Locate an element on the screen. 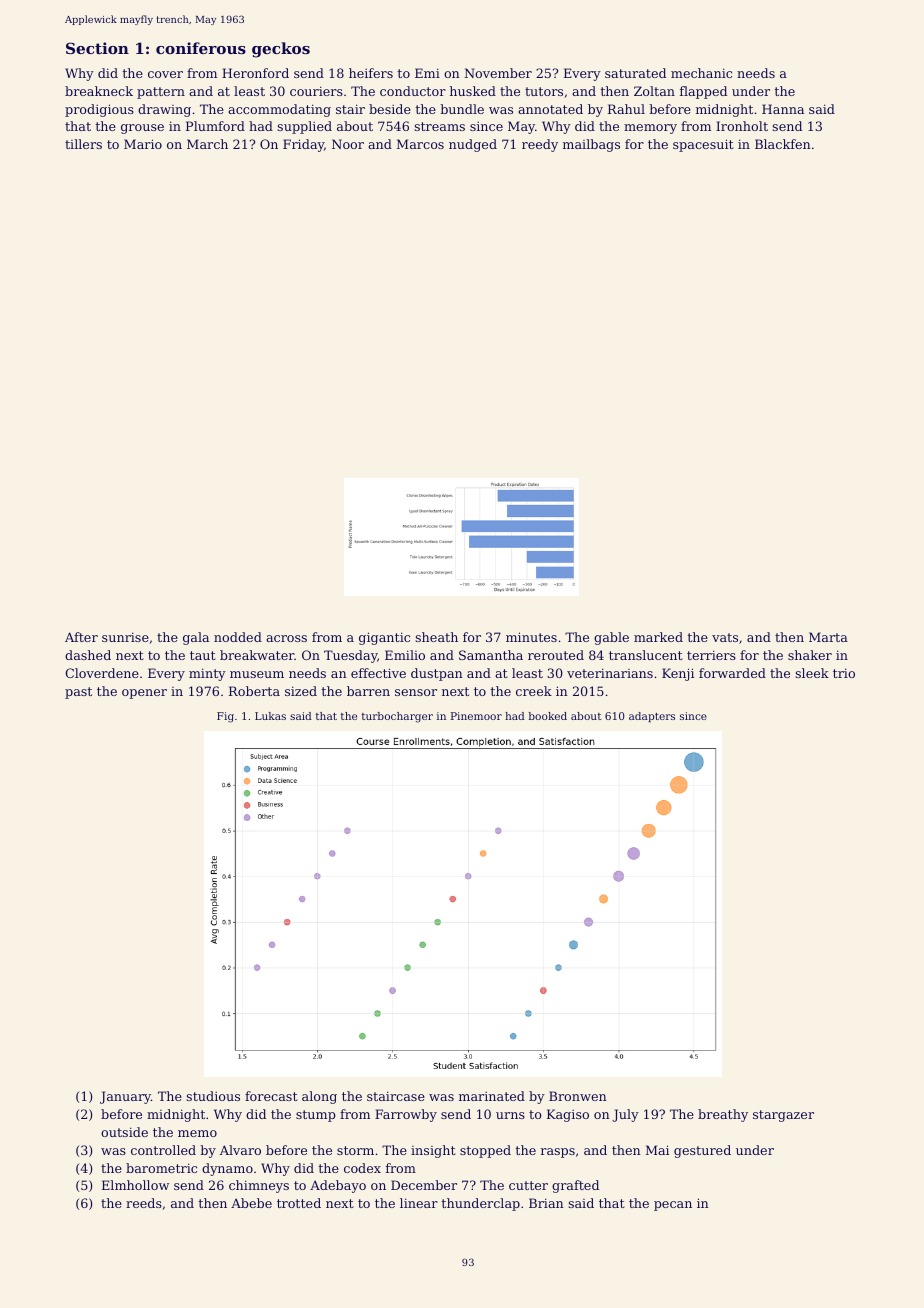  stargazer is located at coordinates (783, 1116).
